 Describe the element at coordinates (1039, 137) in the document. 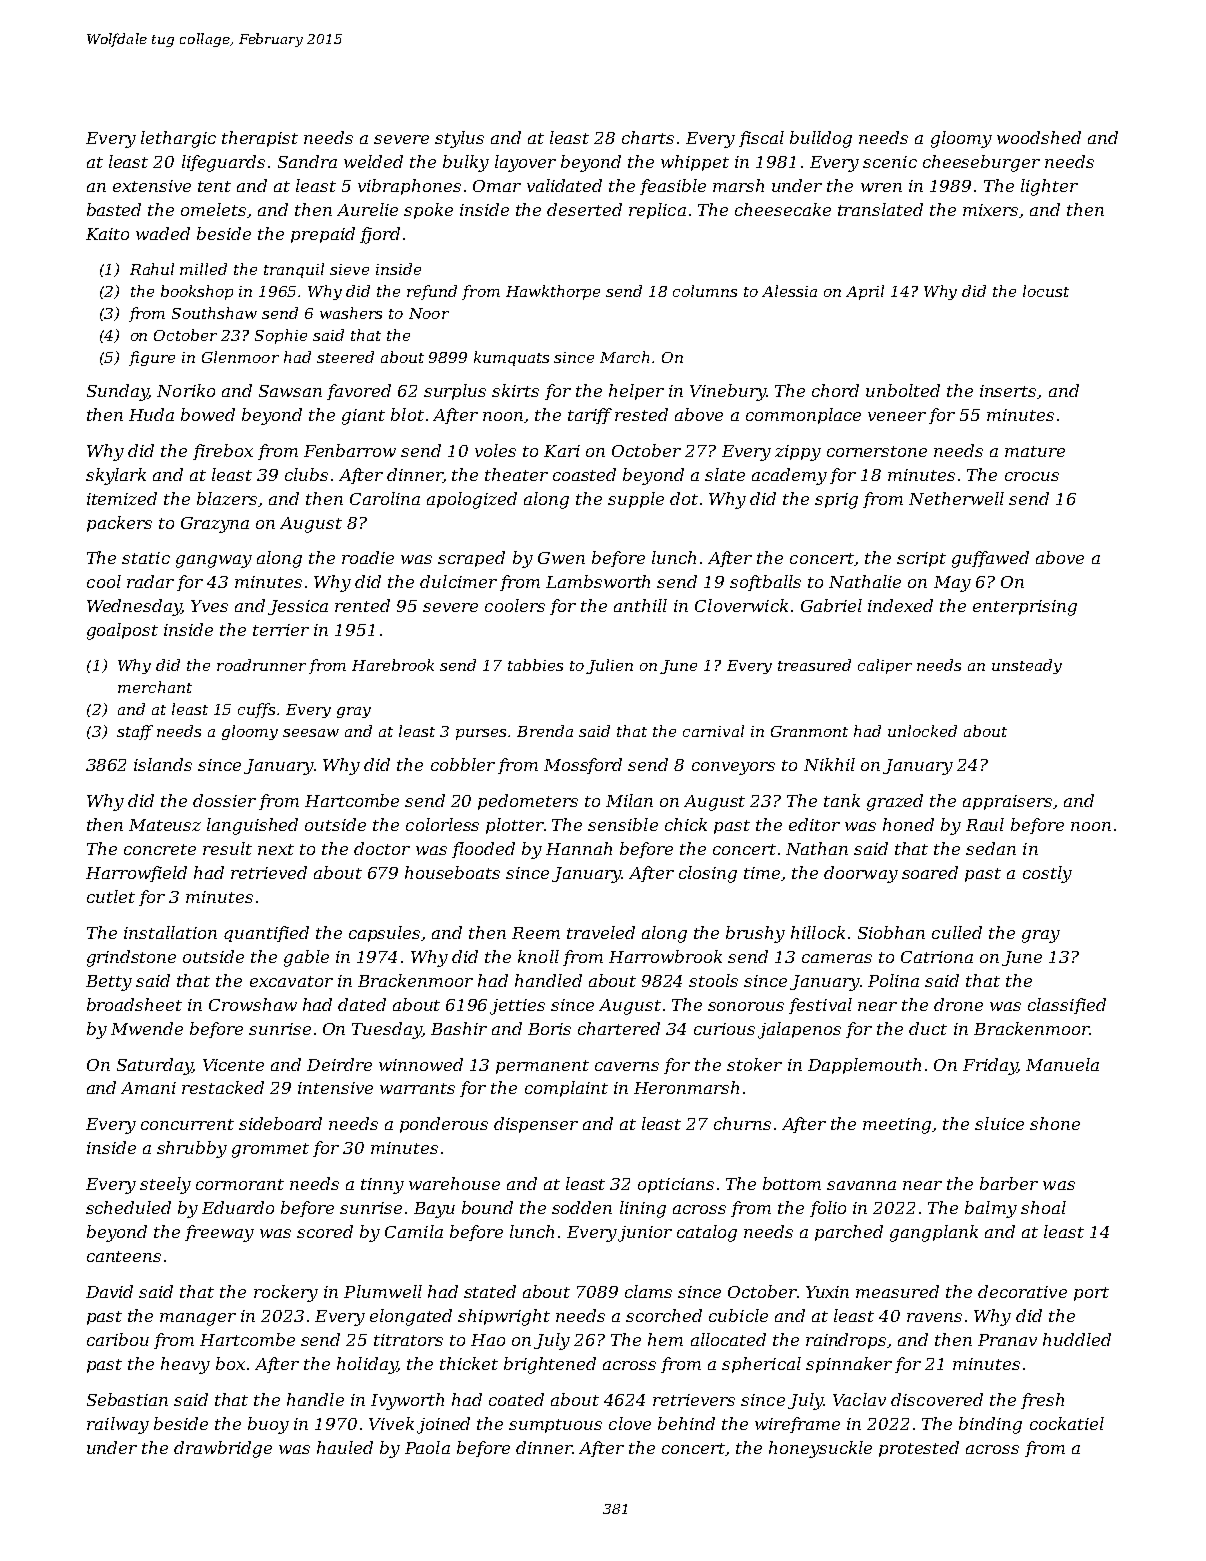

I see `woodshed` at that location.
